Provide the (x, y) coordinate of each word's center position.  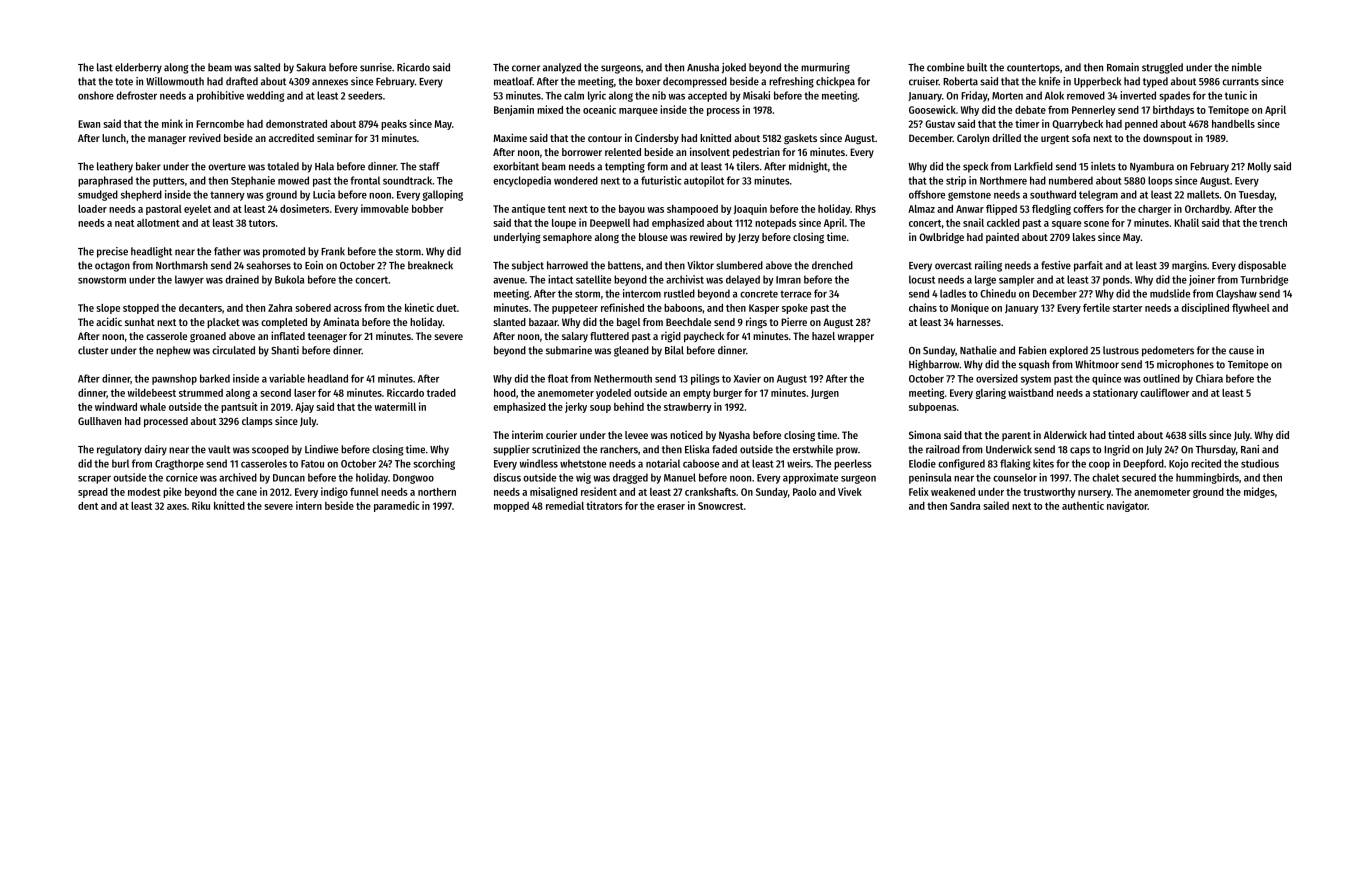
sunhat (140, 322)
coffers (1088, 209)
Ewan (89, 124)
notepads (775, 224)
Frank (333, 251)
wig (583, 478)
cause (1241, 351)
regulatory (119, 450)
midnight (808, 167)
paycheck (704, 337)
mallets (1203, 194)
